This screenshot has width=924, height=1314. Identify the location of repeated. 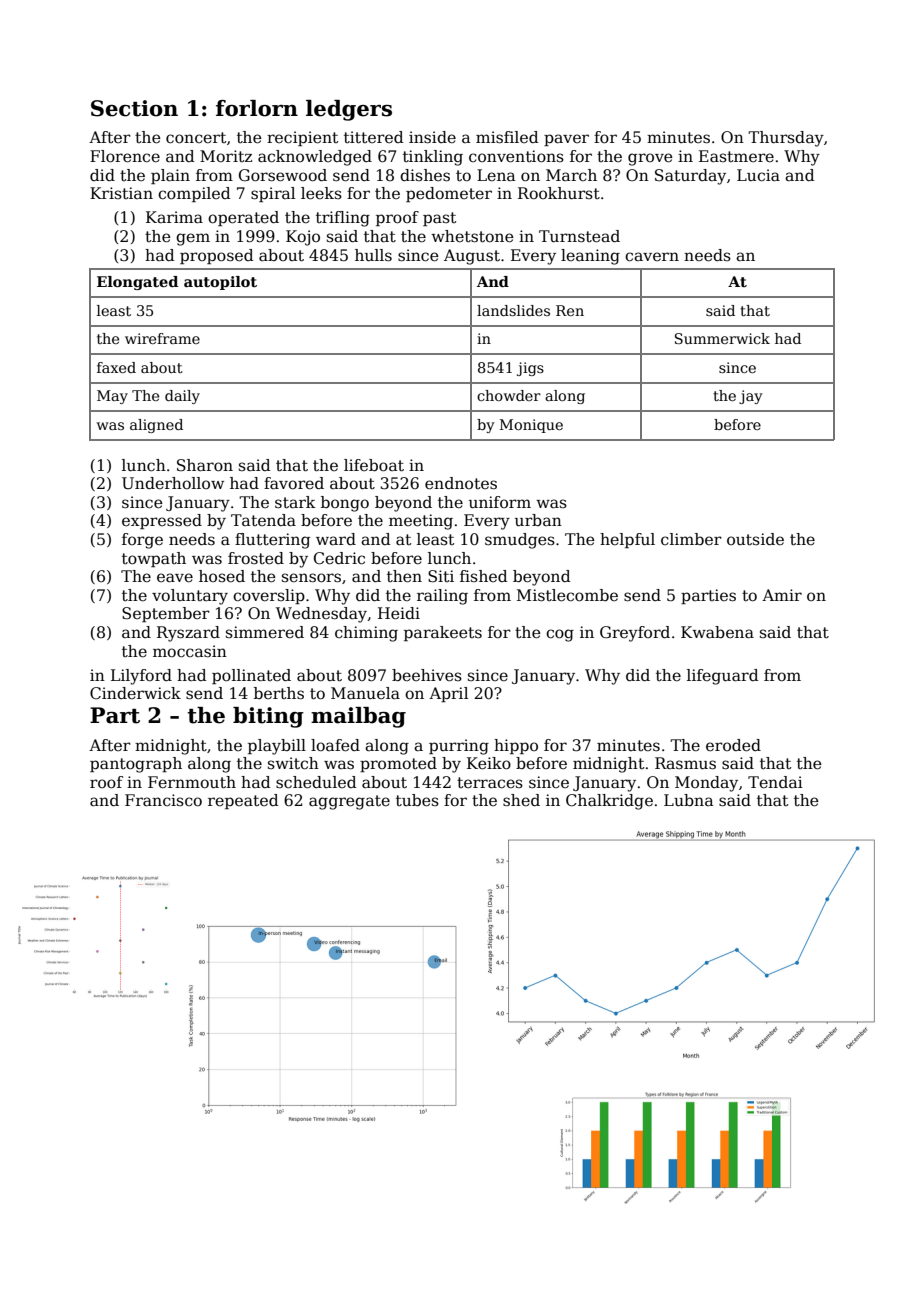
(243, 801).
